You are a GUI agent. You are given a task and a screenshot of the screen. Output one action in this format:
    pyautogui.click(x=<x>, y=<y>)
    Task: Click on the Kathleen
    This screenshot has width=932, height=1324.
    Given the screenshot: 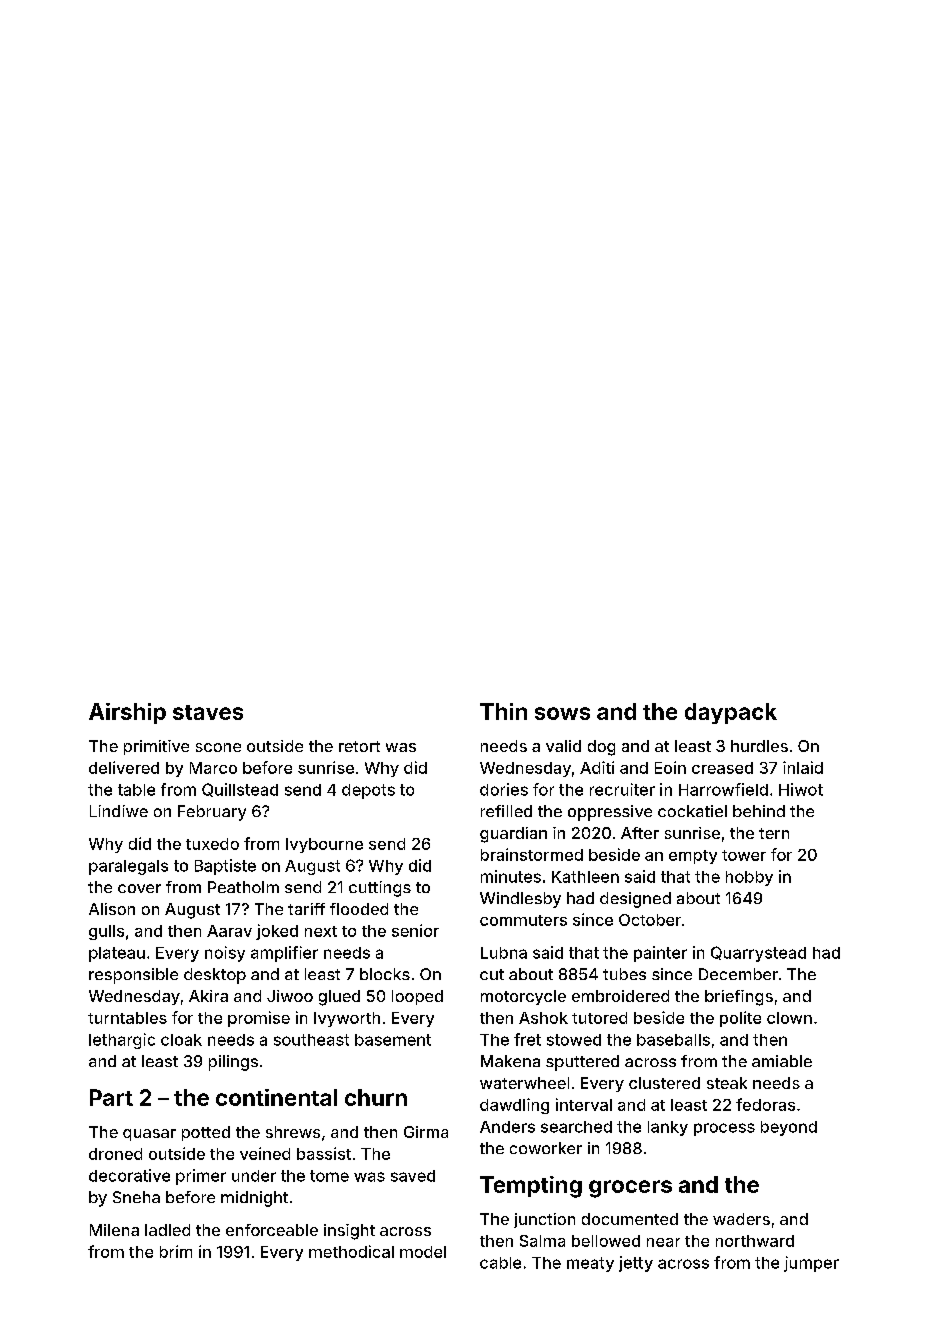 What is the action you would take?
    pyautogui.click(x=585, y=877)
